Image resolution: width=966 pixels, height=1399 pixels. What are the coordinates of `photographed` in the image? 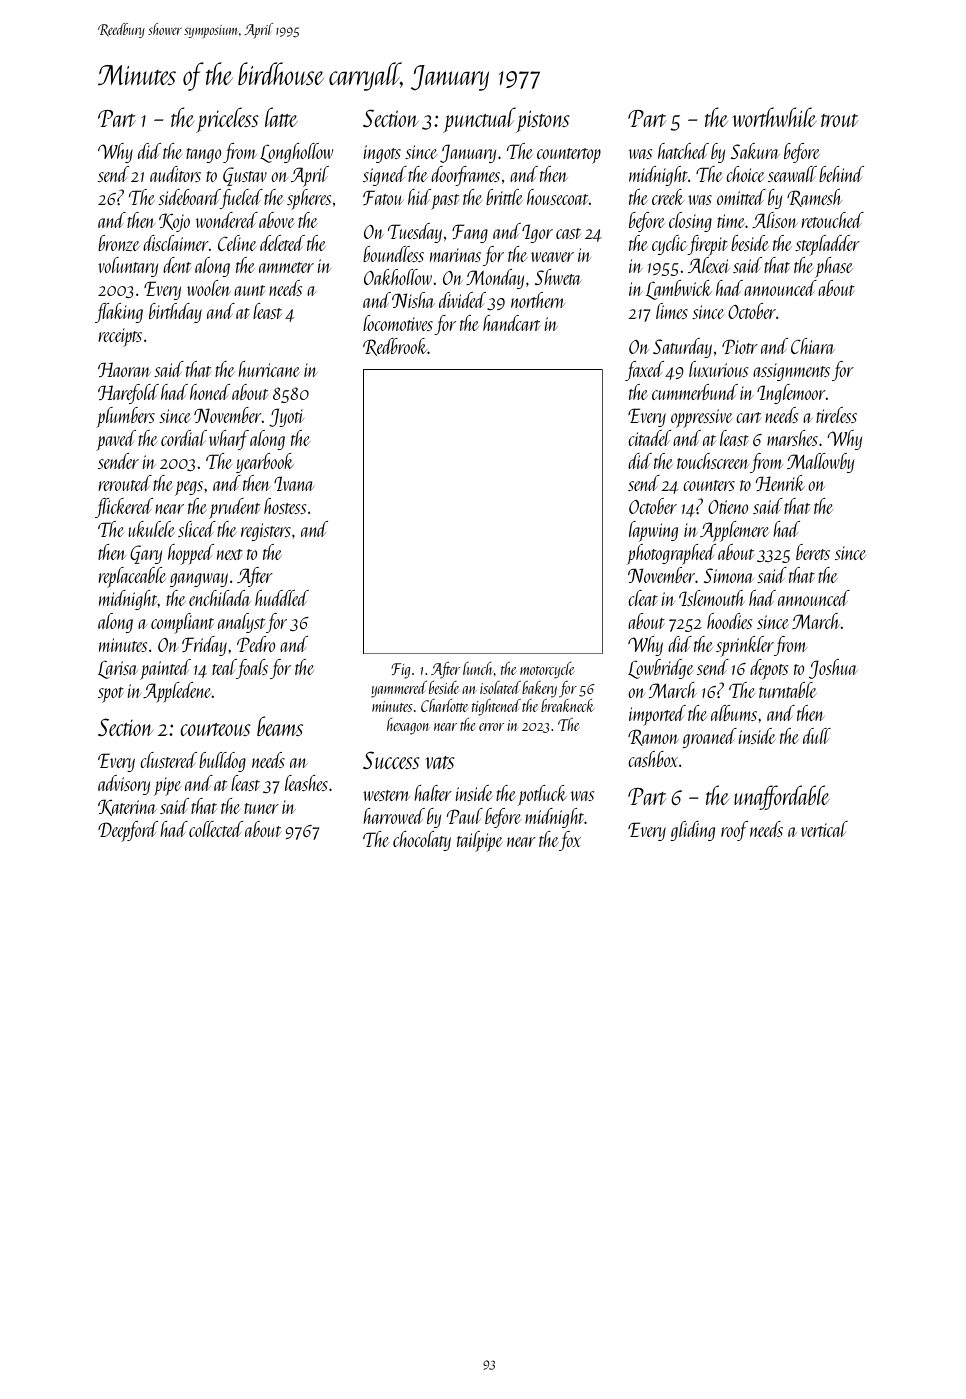 It's located at (671, 554).
